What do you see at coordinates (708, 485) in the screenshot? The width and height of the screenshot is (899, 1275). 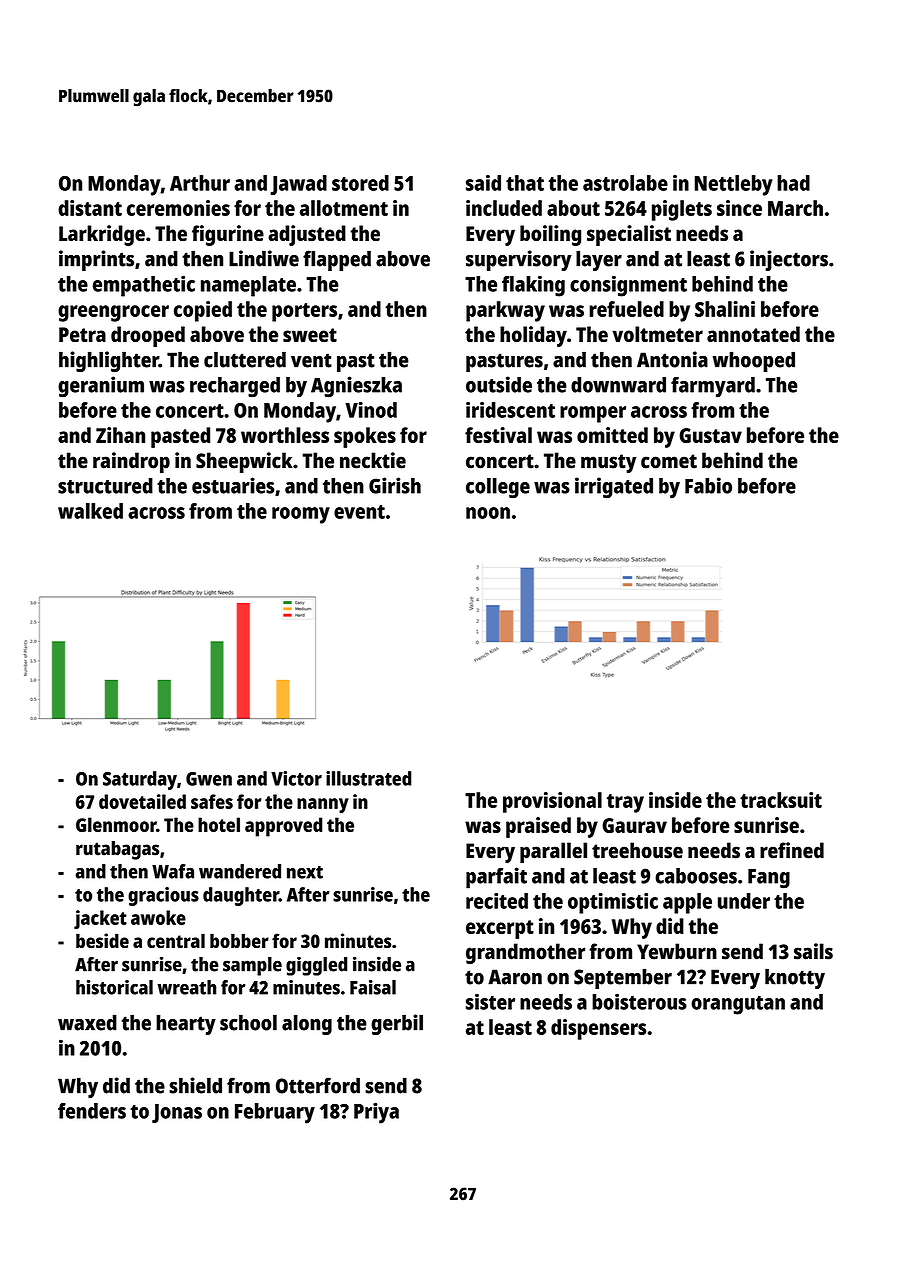 I see `Fabio` at bounding box center [708, 485].
